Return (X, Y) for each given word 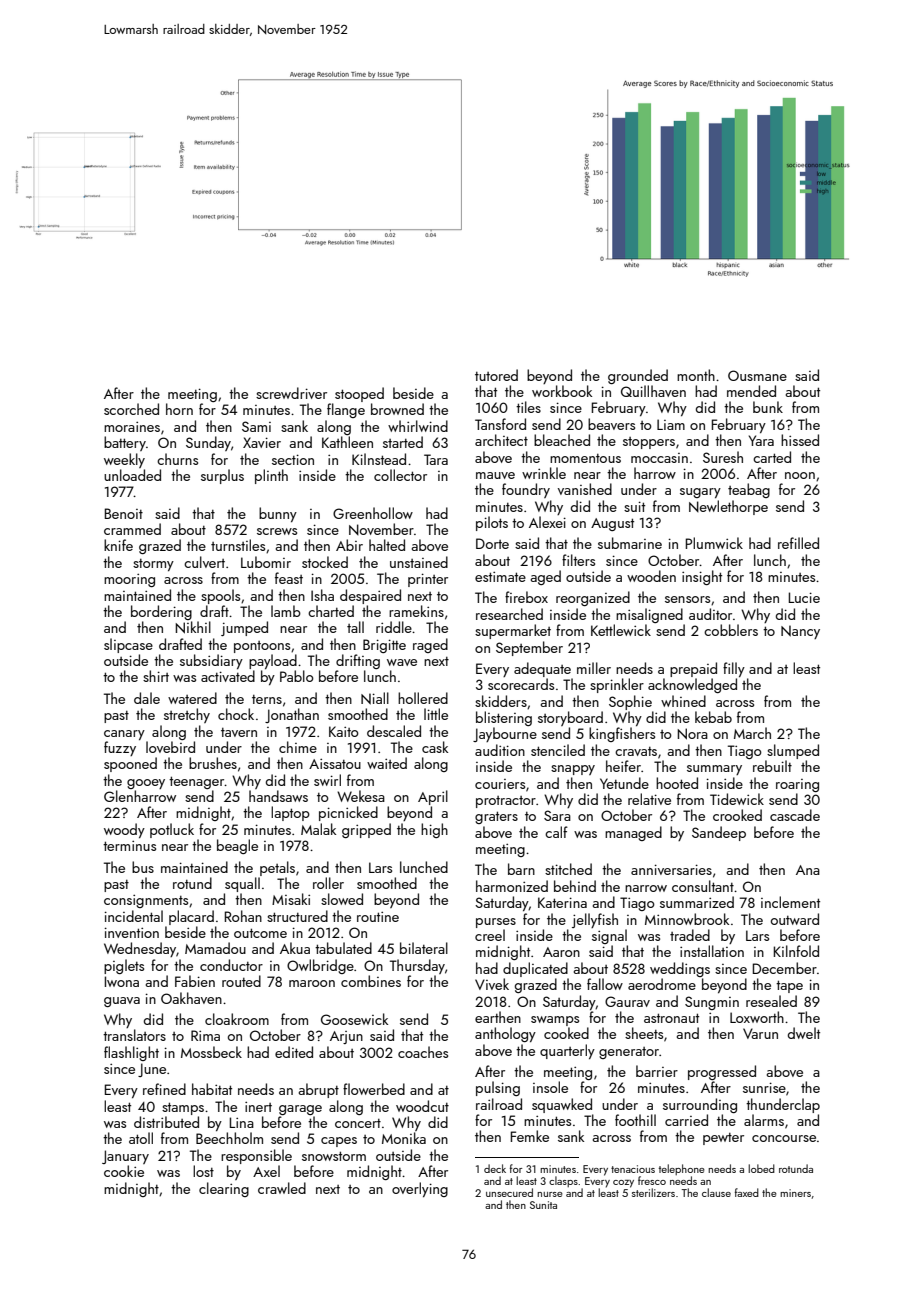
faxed (747, 1192)
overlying (420, 1189)
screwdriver (291, 393)
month (696, 375)
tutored (496, 375)
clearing (224, 1189)
